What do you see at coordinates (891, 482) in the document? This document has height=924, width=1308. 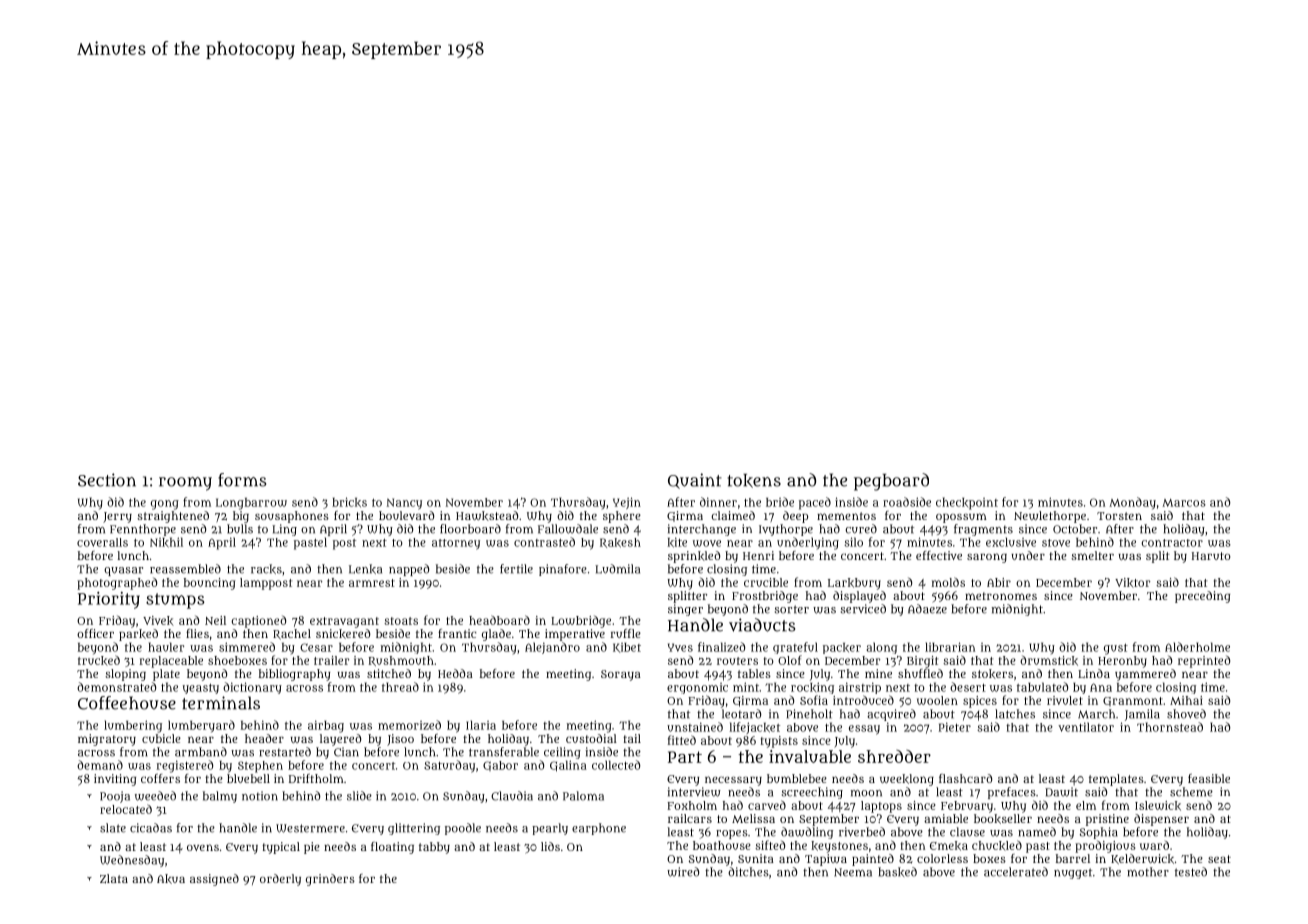 I see `pegboard` at bounding box center [891, 482].
